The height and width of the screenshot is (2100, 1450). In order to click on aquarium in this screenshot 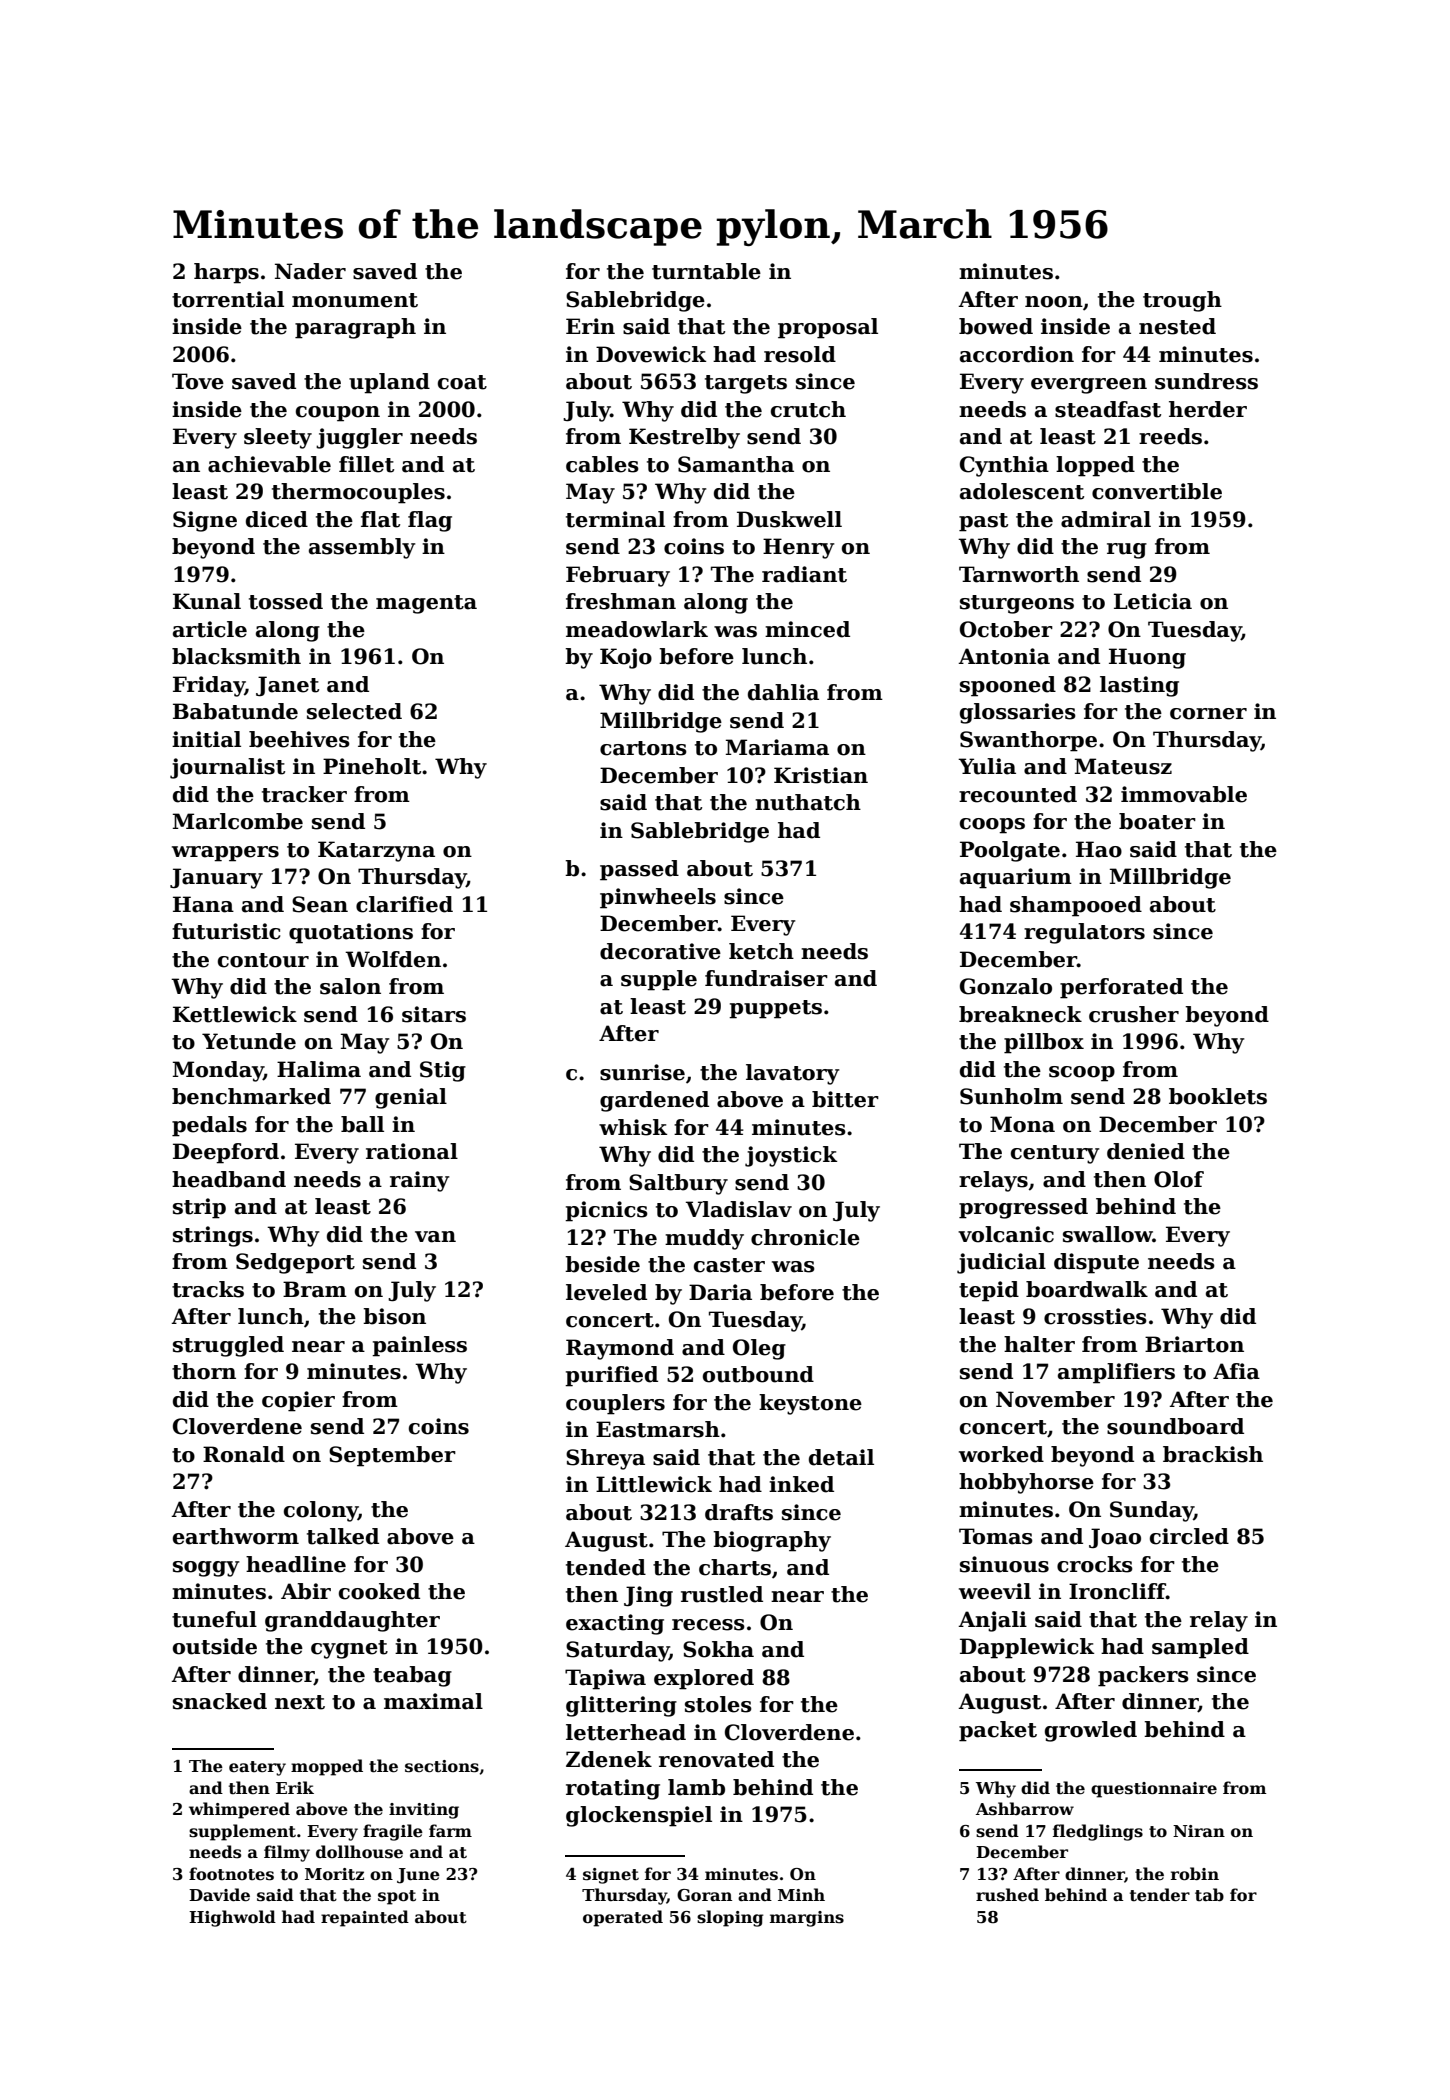, I will do `click(1016, 878)`.
